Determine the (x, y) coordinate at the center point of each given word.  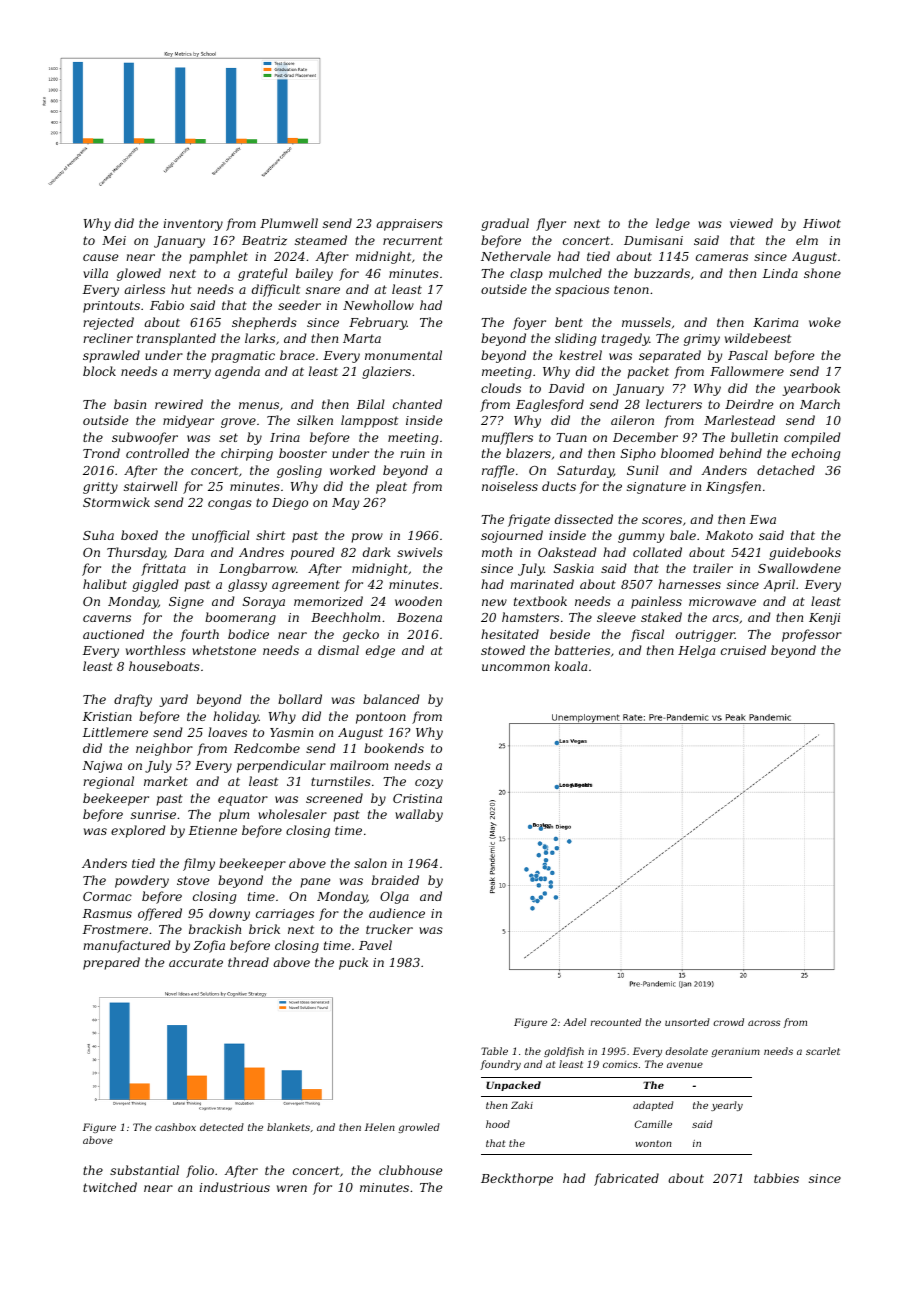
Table (494, 1051)
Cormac (107, 896)
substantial (144, 1170)
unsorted (687, 1022)
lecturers (674, 404)
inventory (193, 225)
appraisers (409, 225)
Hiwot (822, 223)
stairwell (151, 486)
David (567, 388)
